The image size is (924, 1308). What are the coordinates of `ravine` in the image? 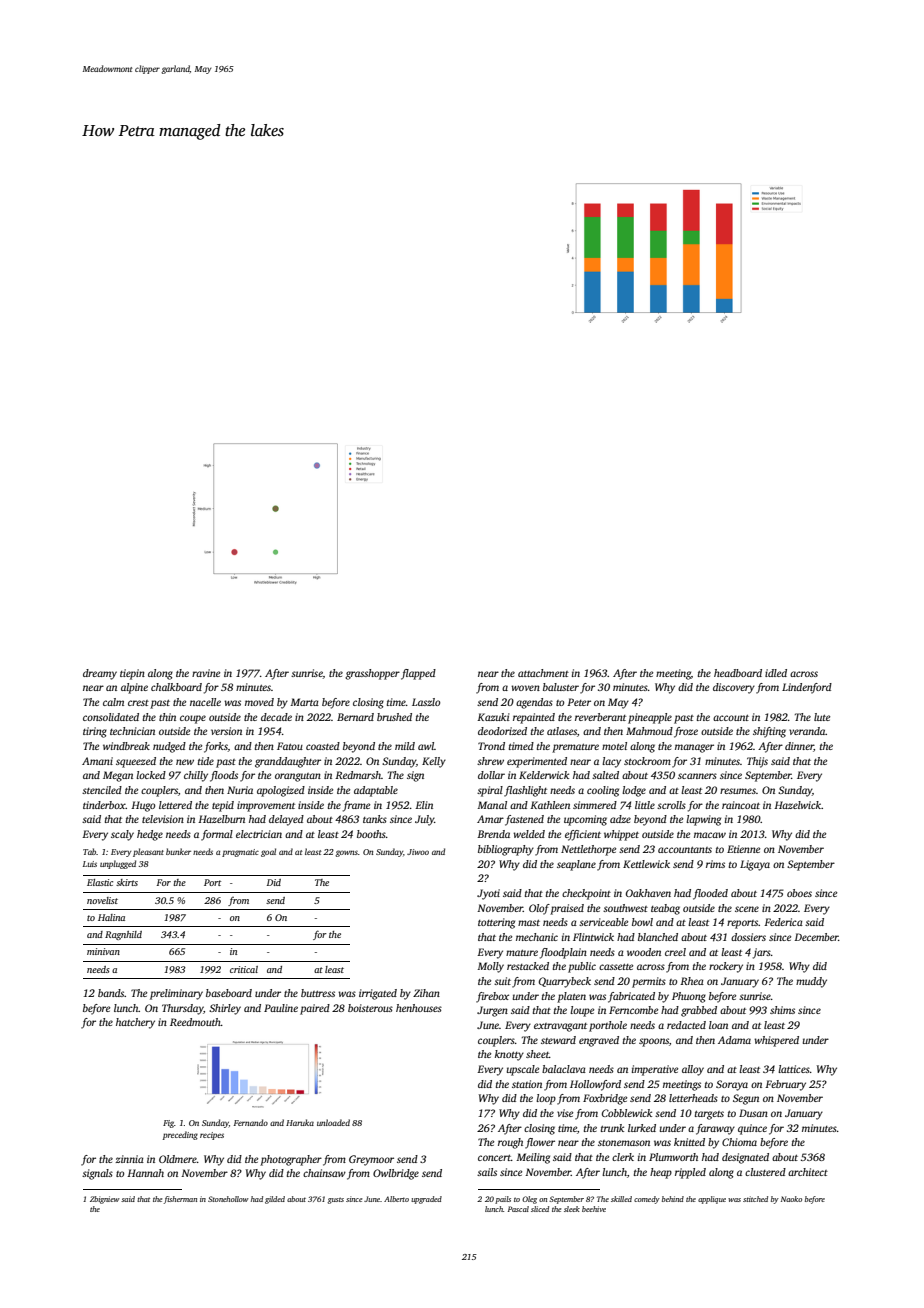 It's located at (206, 673).
